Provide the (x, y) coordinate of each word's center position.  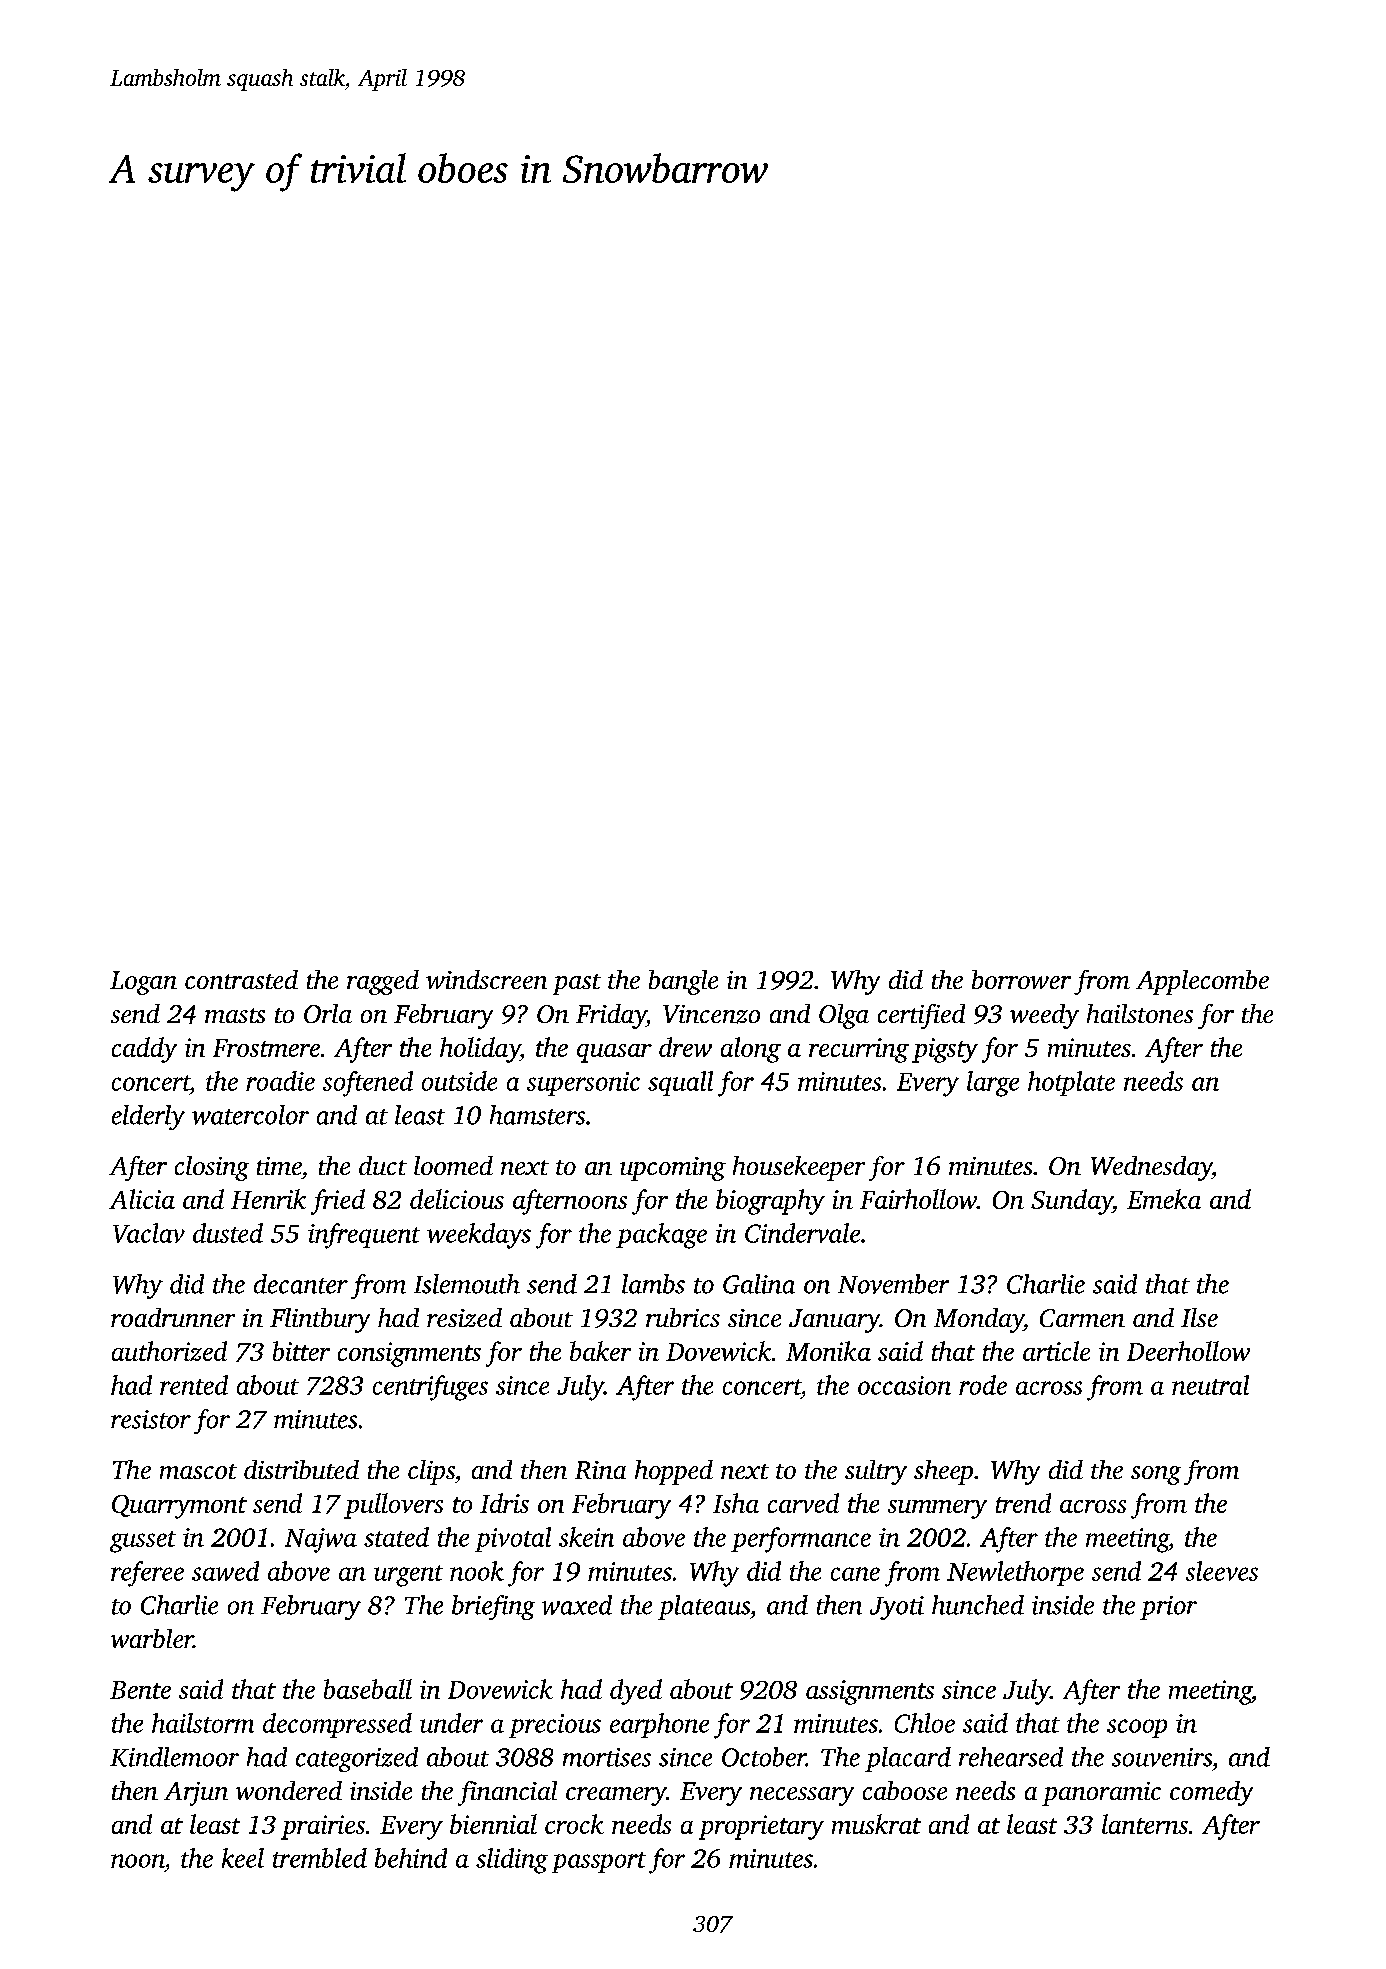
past (577, 984)
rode (983, 1385)
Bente (140, 1690)
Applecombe (1202, 982)
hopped (674, 1472)
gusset (143, 1542)
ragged (383, 982)
